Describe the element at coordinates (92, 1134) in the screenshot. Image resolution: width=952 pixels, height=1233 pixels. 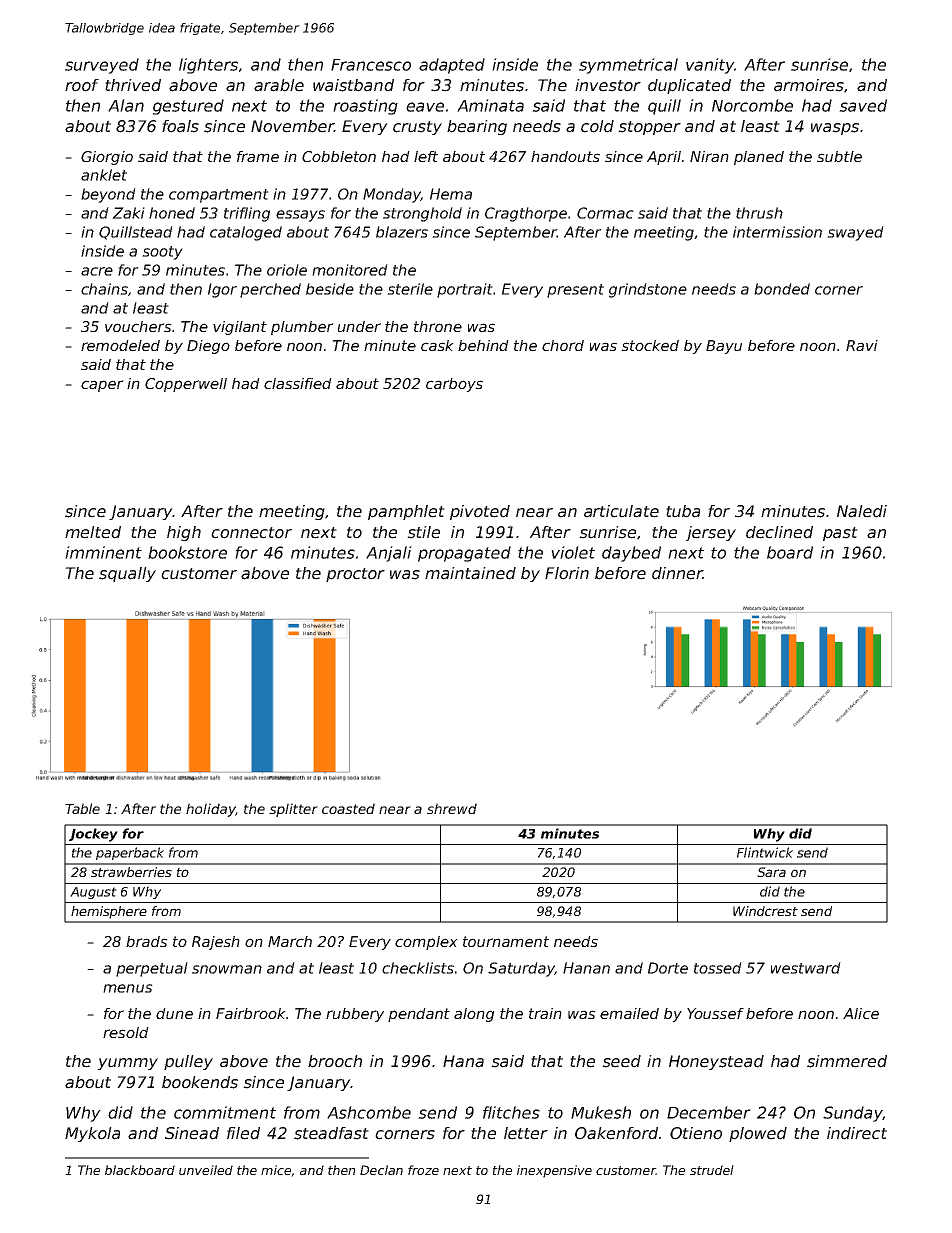
I see `Mykola` at that location.
